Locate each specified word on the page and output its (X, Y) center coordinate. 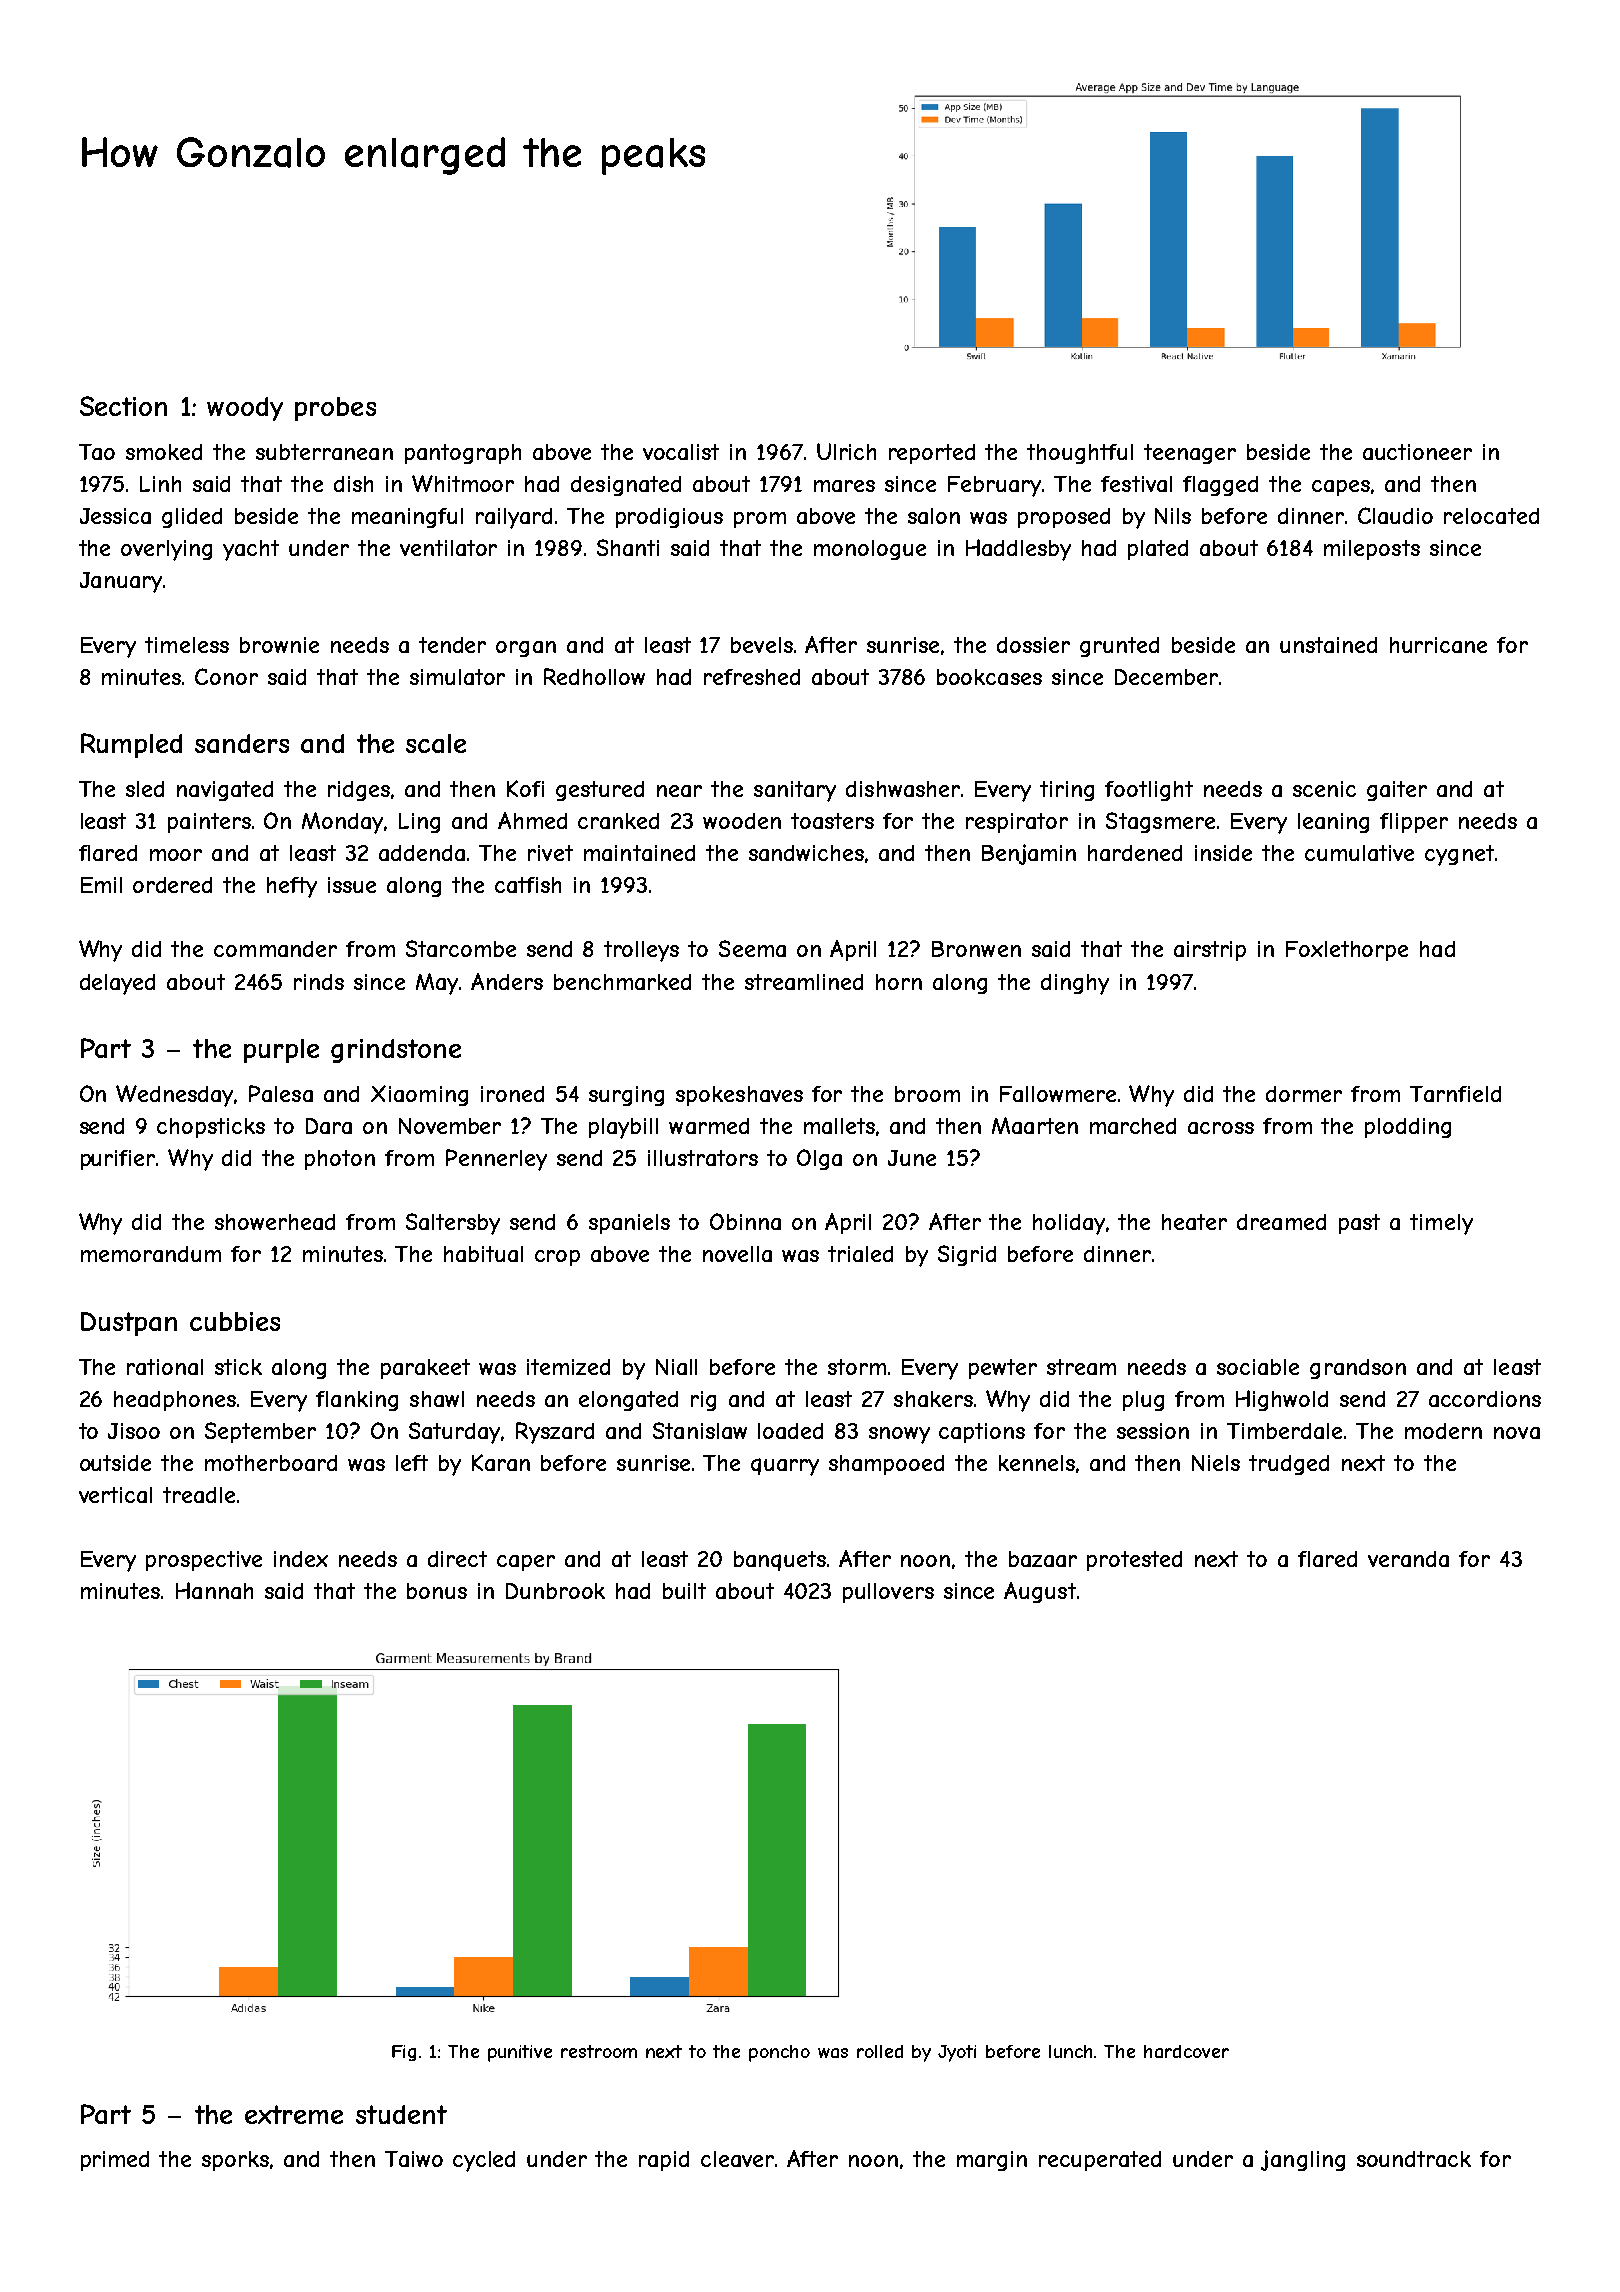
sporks (235, 2161)
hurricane (1438, 645)
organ (526, 649)
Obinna (745, 1221)
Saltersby (453, 1224)
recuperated (1100, 2161)
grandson (1358, 1369)
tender (452, 645)
